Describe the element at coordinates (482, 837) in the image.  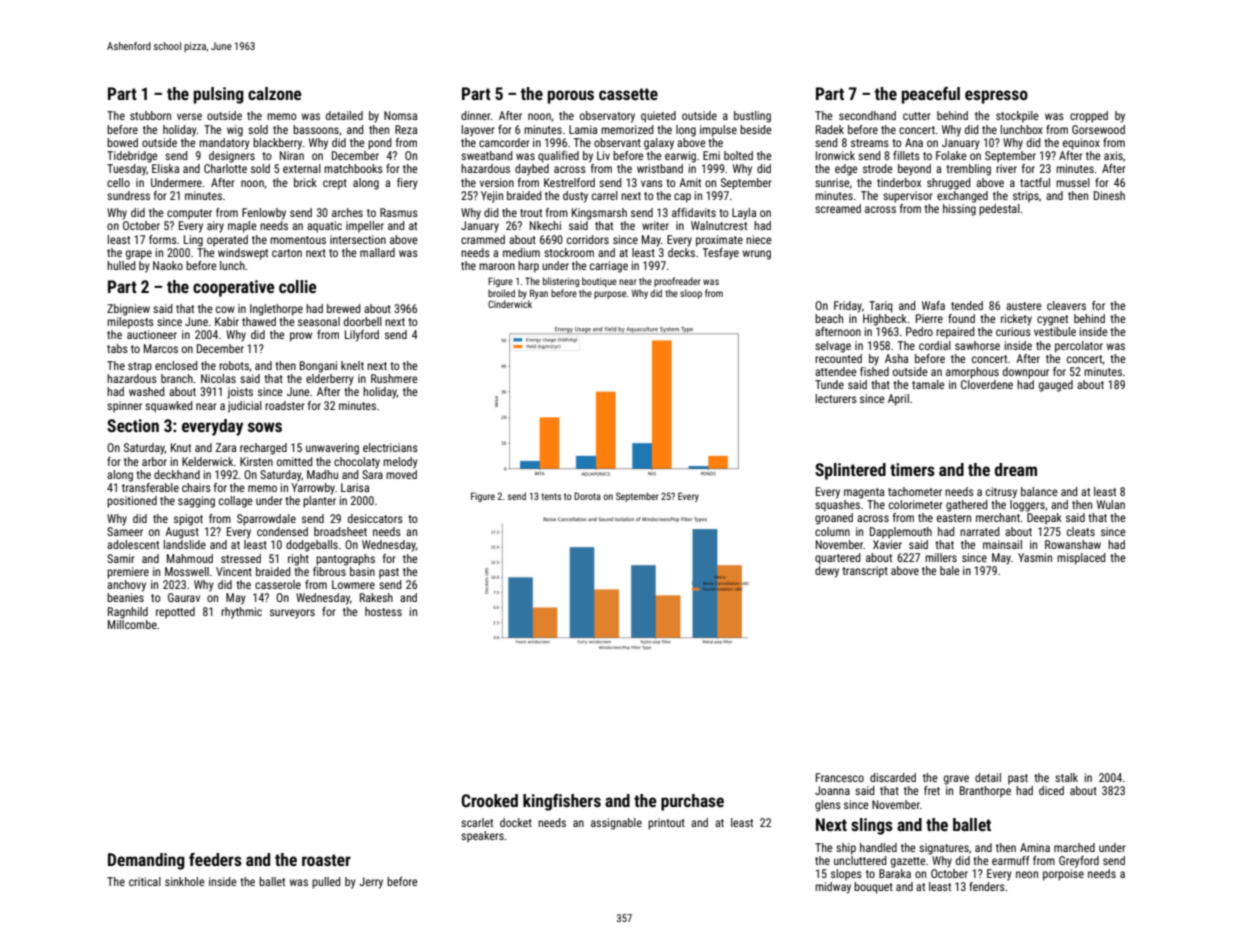
I see `speakers` at that location.
